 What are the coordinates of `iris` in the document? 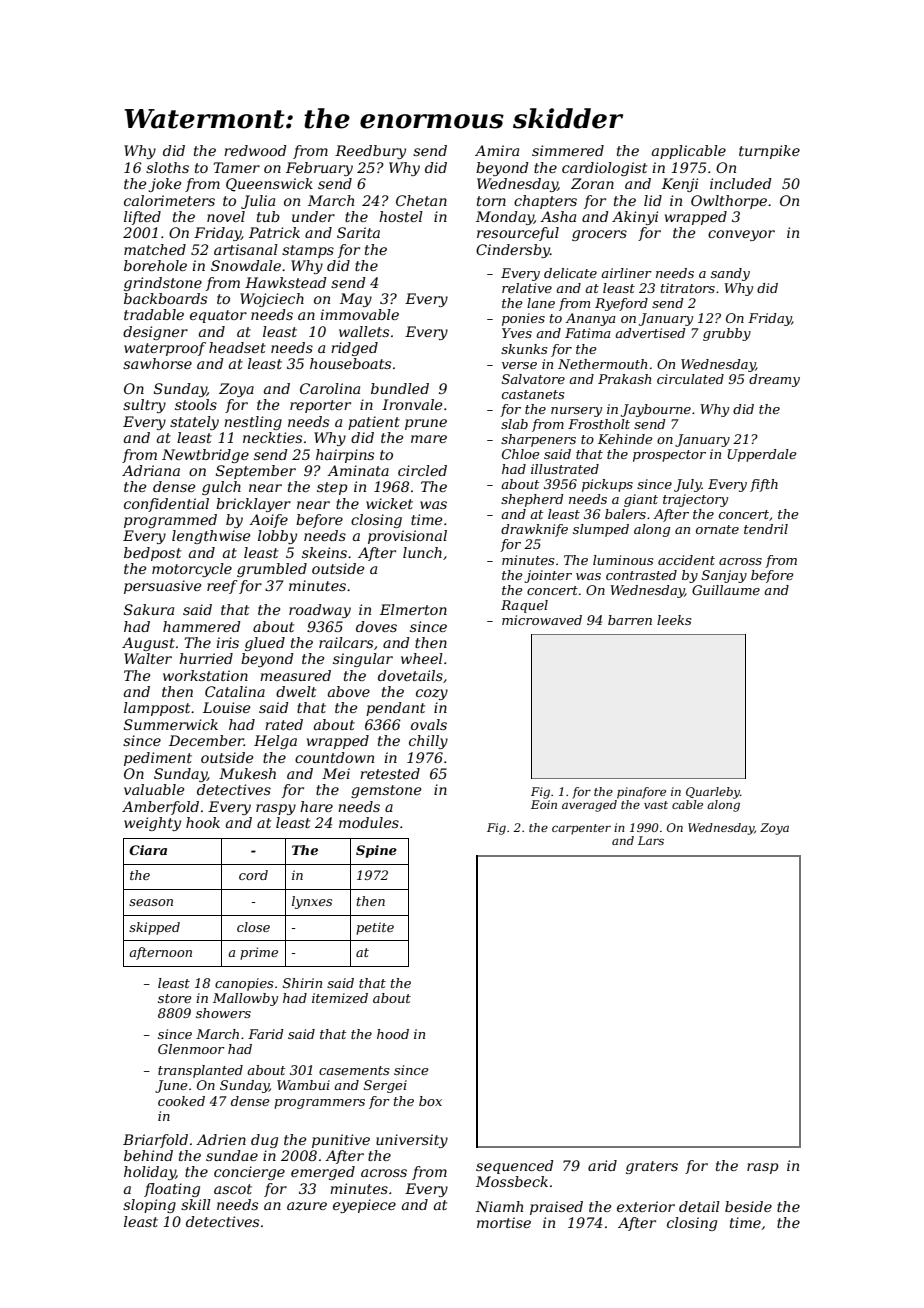 It's located at (227, 642).
